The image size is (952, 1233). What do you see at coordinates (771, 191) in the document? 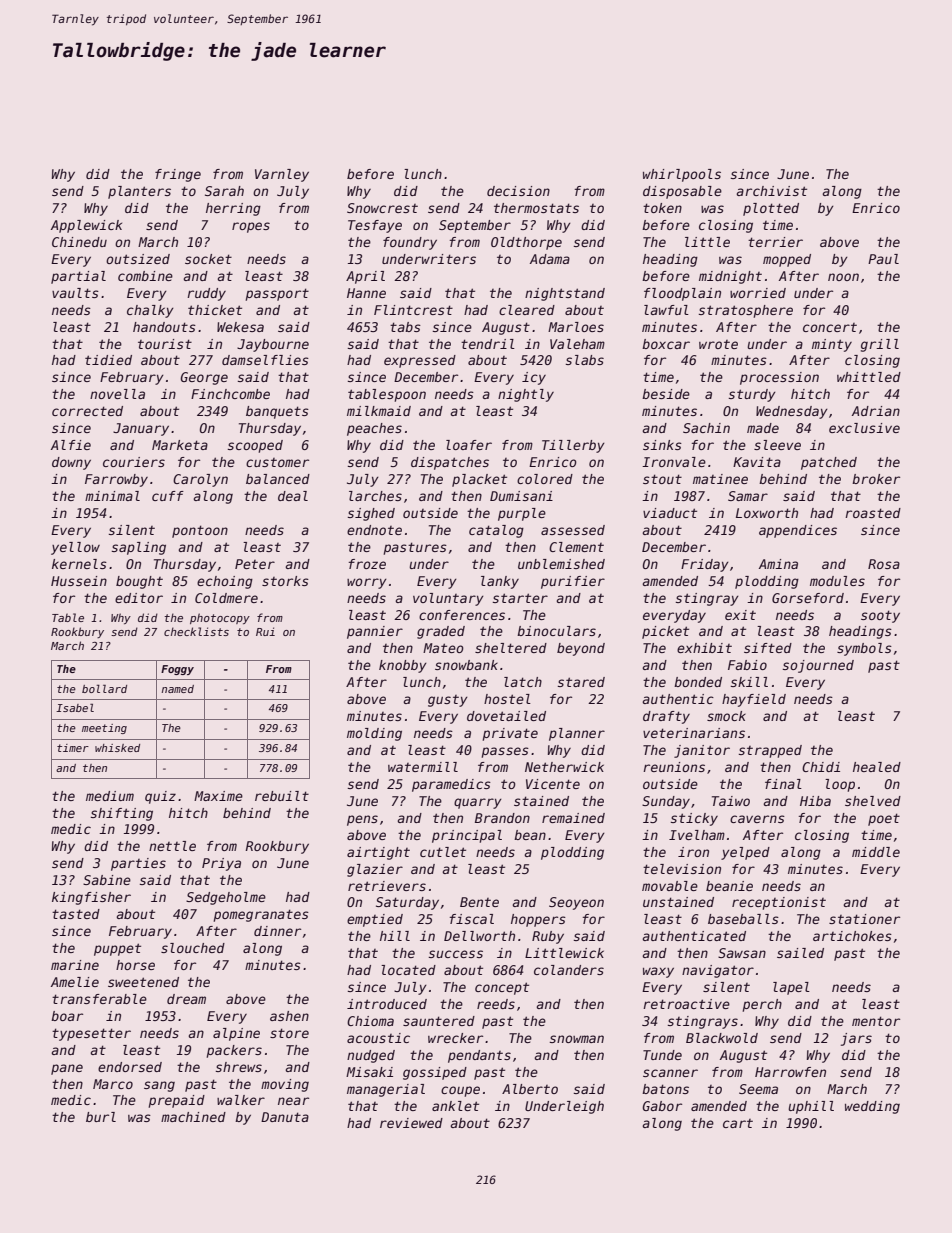
I see `archivist` at bounding box center [771, 191].
